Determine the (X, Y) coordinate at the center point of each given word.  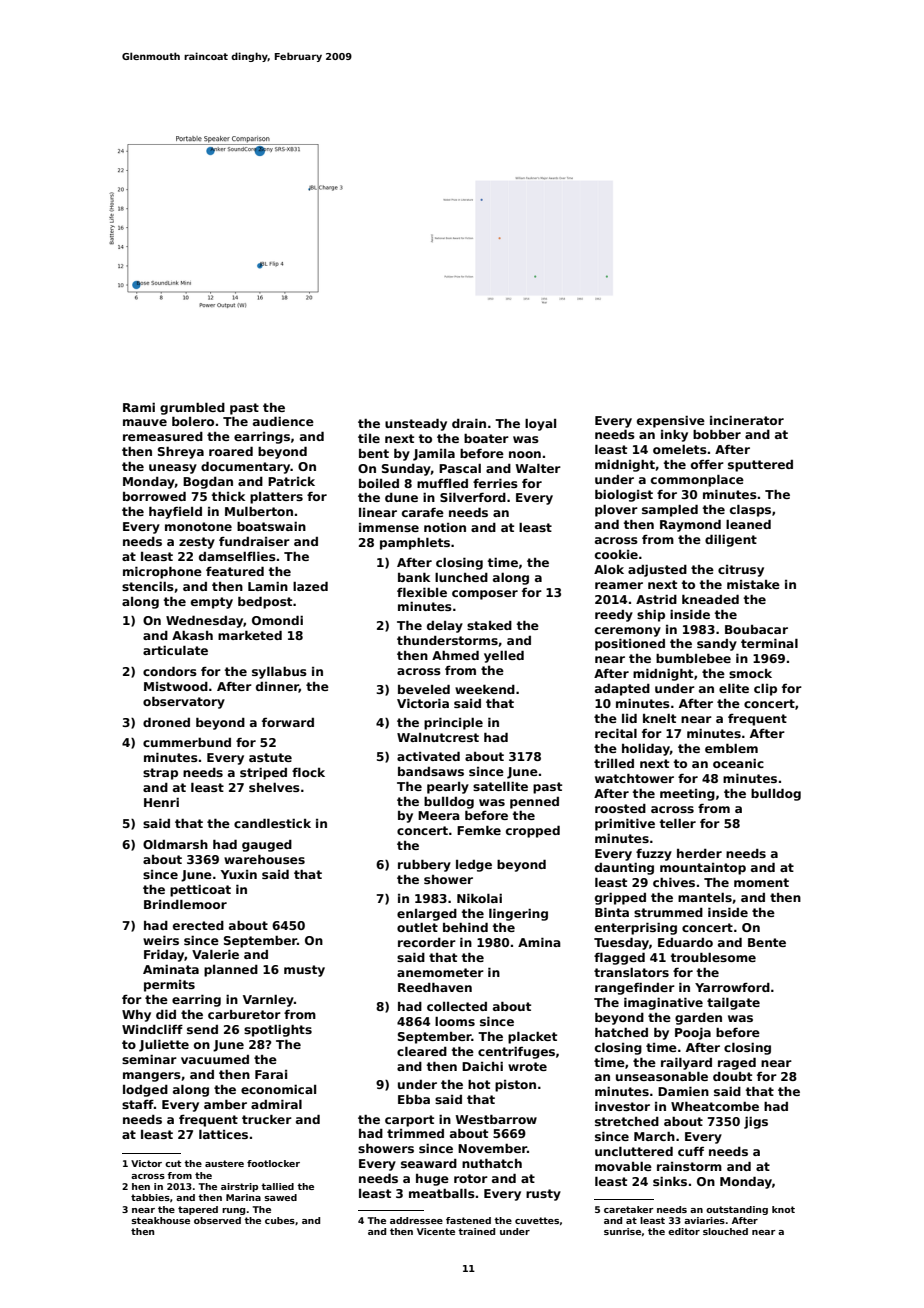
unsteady (416, 425)
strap (160, 774)
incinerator (747, 420)
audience (283, 421)
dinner (277, 687)
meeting (687, 795)
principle (453, 724)
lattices (223, 1134)
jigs (756, 1123)
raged (737, 1064)
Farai (271, 1074)
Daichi (482, 1066)
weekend (485, 689)
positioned (630, 645)
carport (409, 1121)
